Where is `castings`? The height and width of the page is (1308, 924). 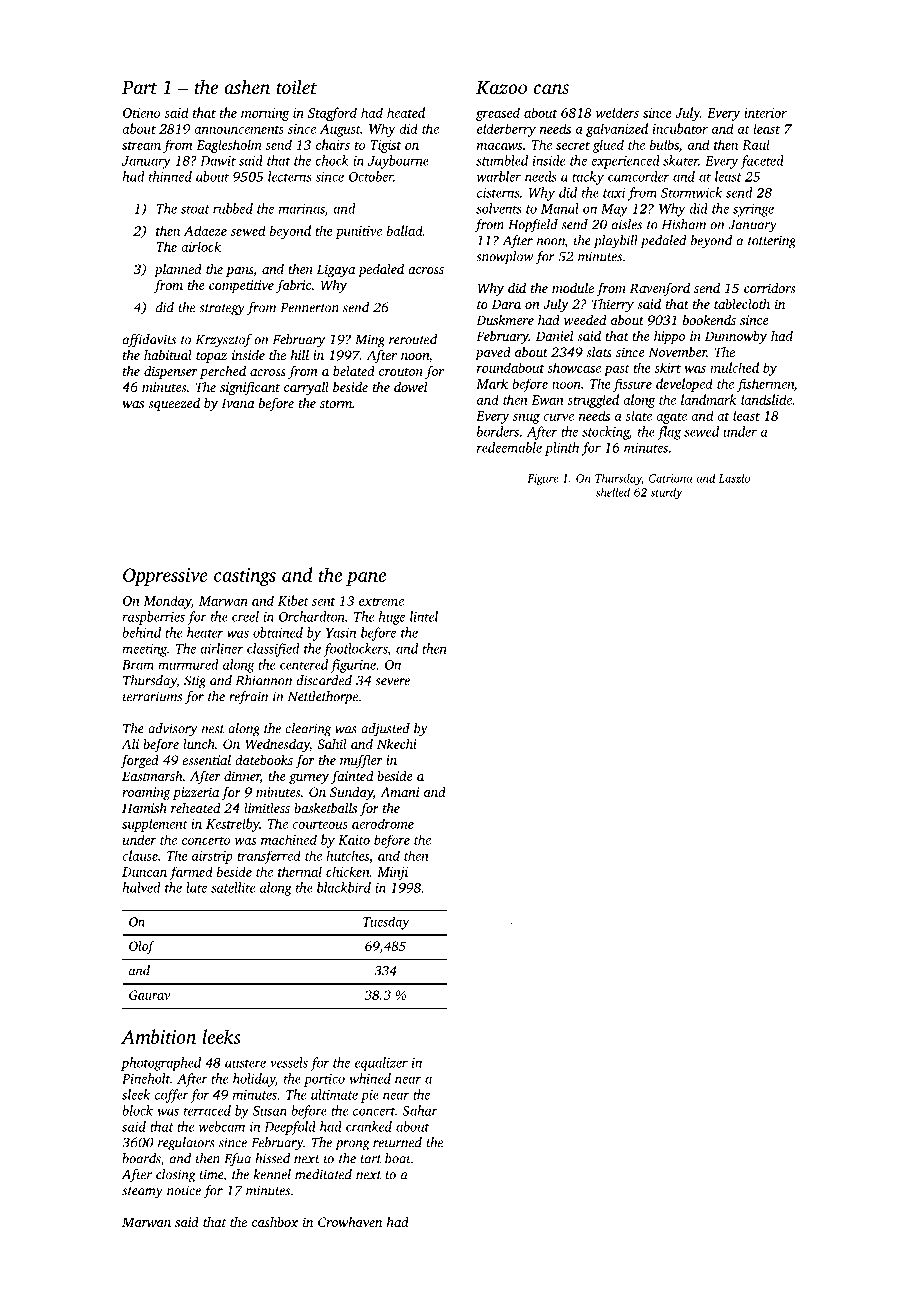 castings is located at coordinates (245, 577).
